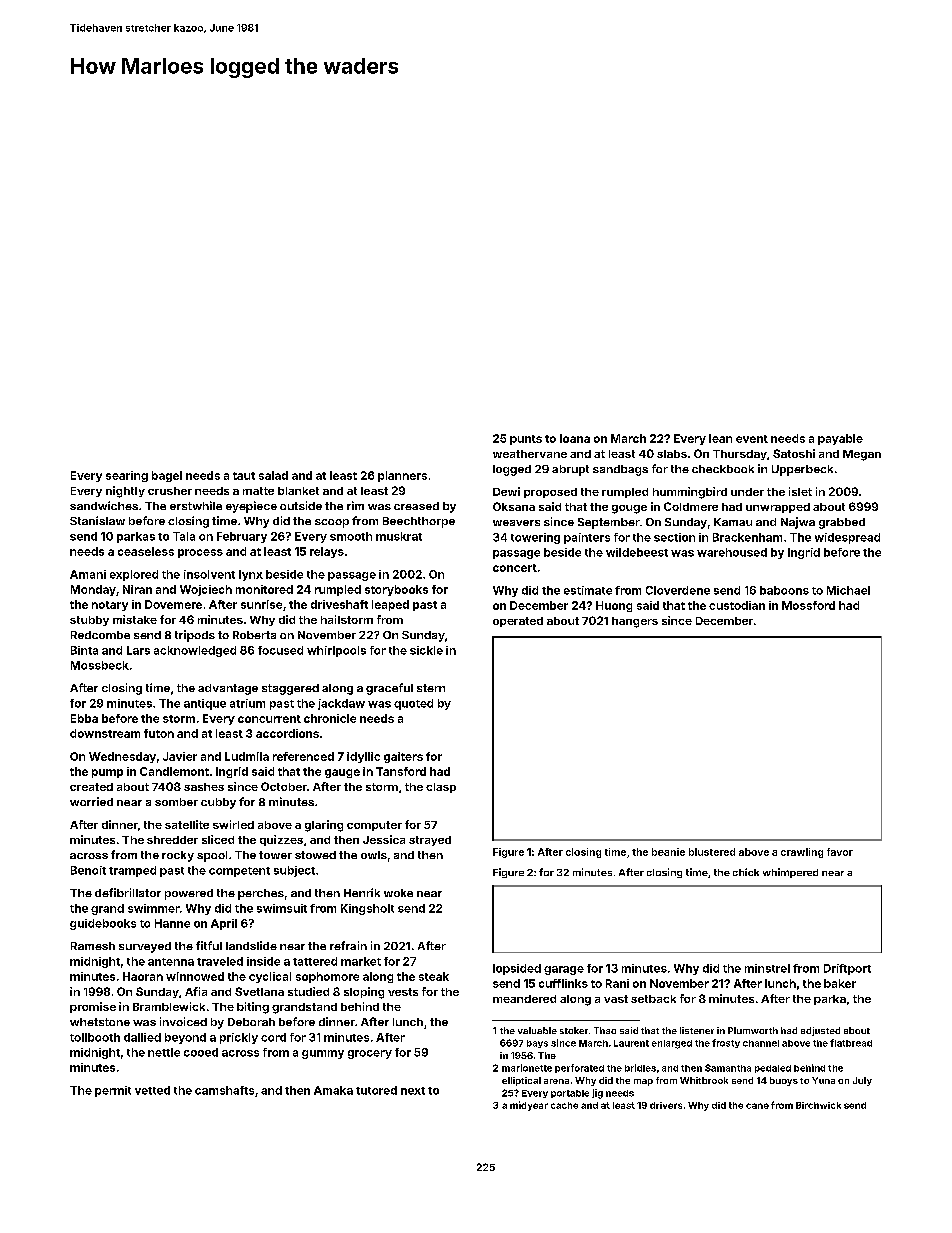  I want to click on operated, so click(518, 622).
